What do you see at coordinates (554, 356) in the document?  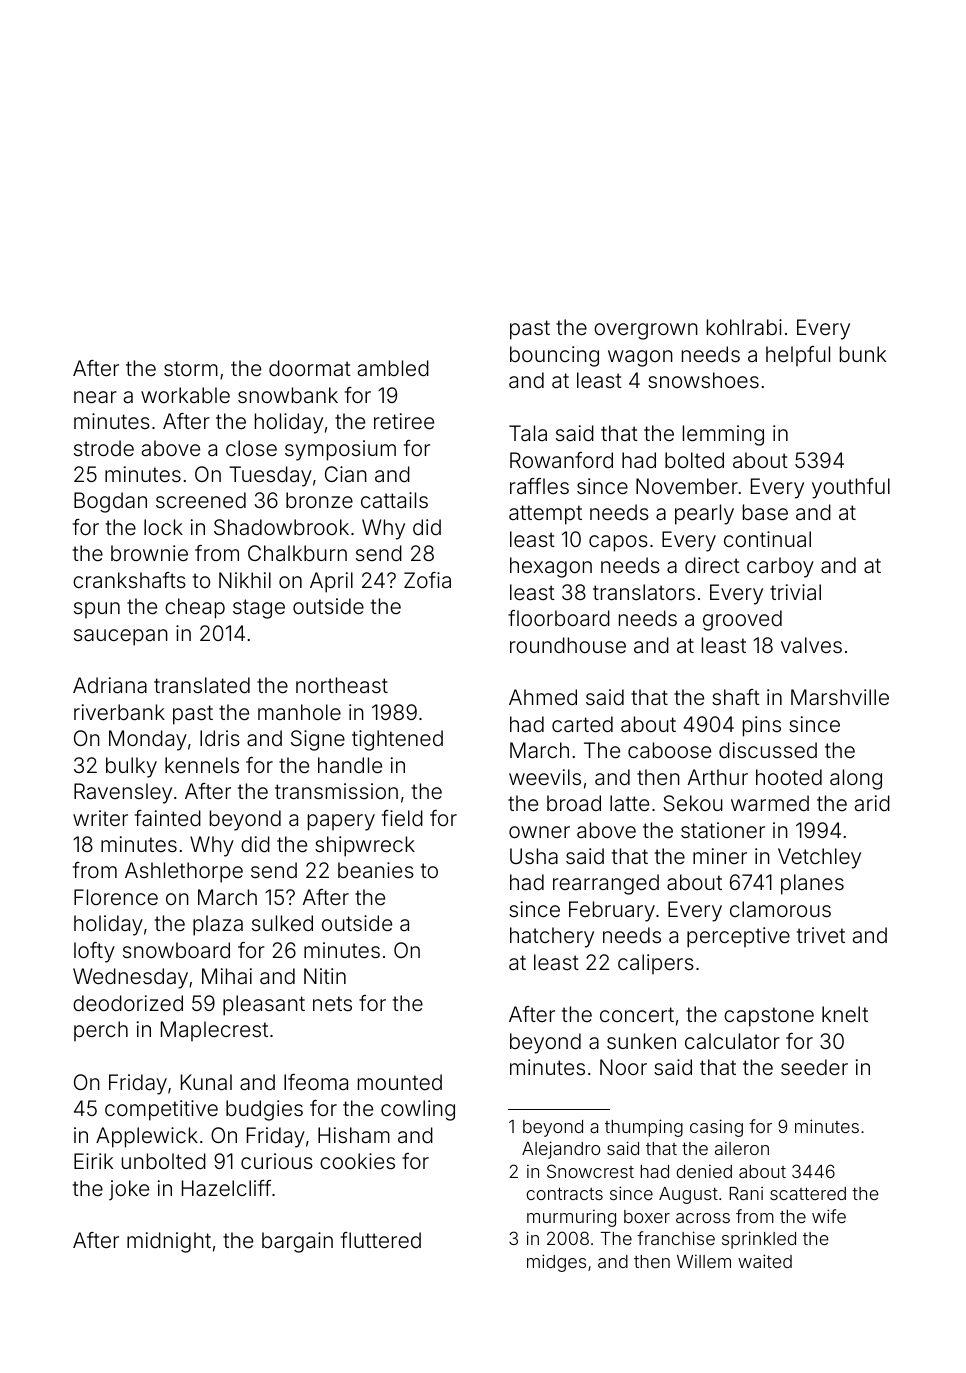 I see `bouncing` at bounding box center [554, 356].
